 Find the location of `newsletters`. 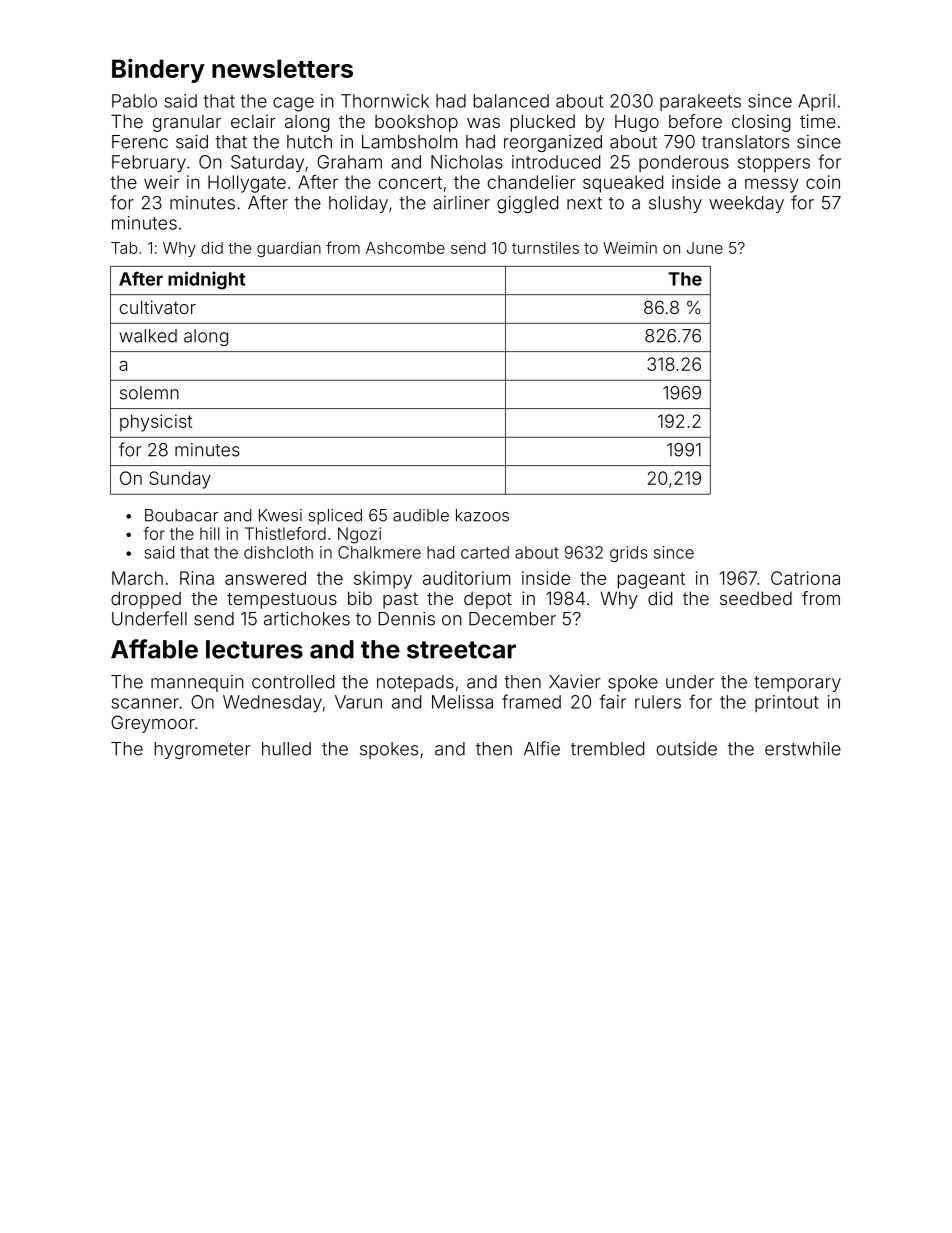

newsletters is located at coordinates (282, 68).
